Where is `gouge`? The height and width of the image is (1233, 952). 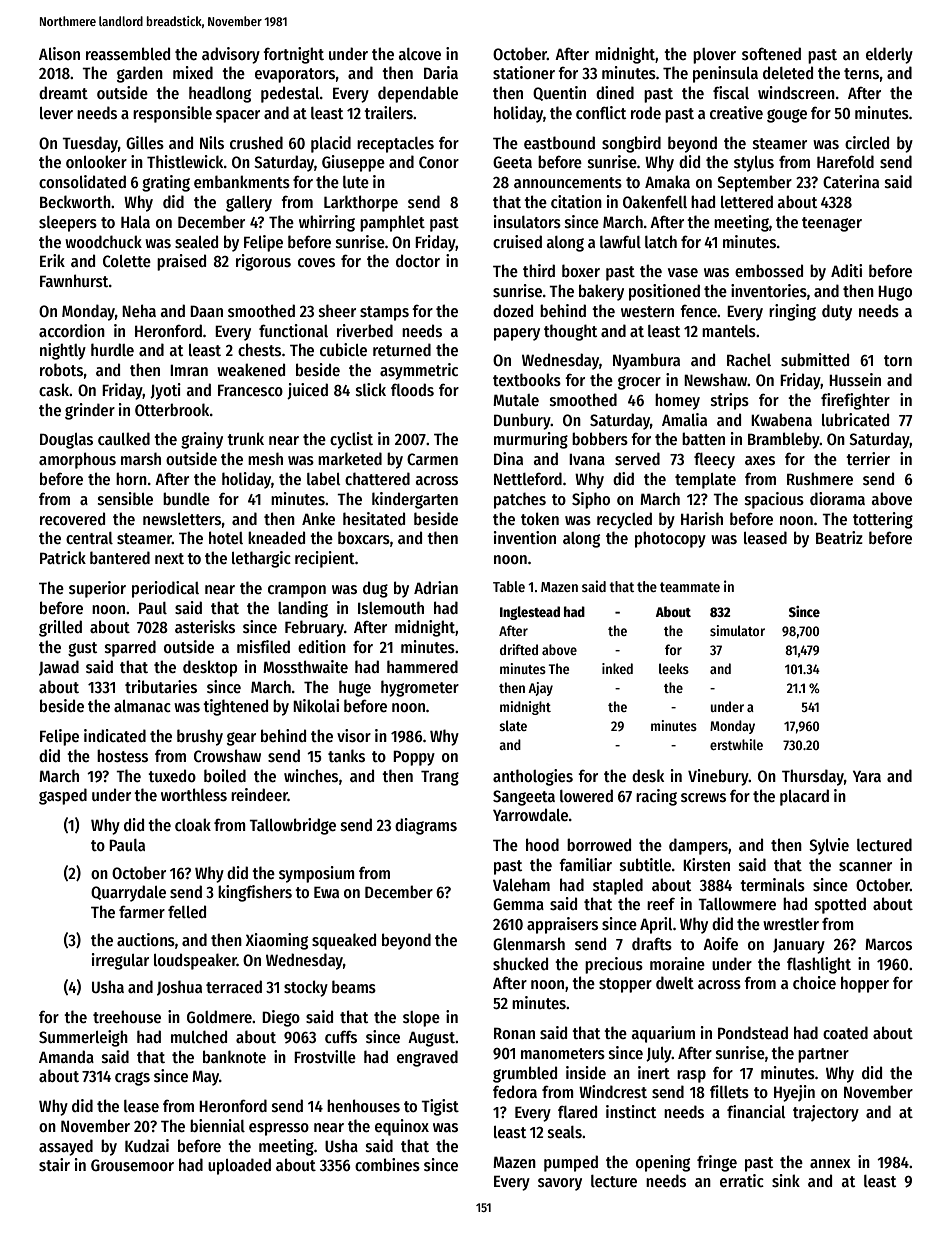 gouge is located at coordinates (787, 116).
